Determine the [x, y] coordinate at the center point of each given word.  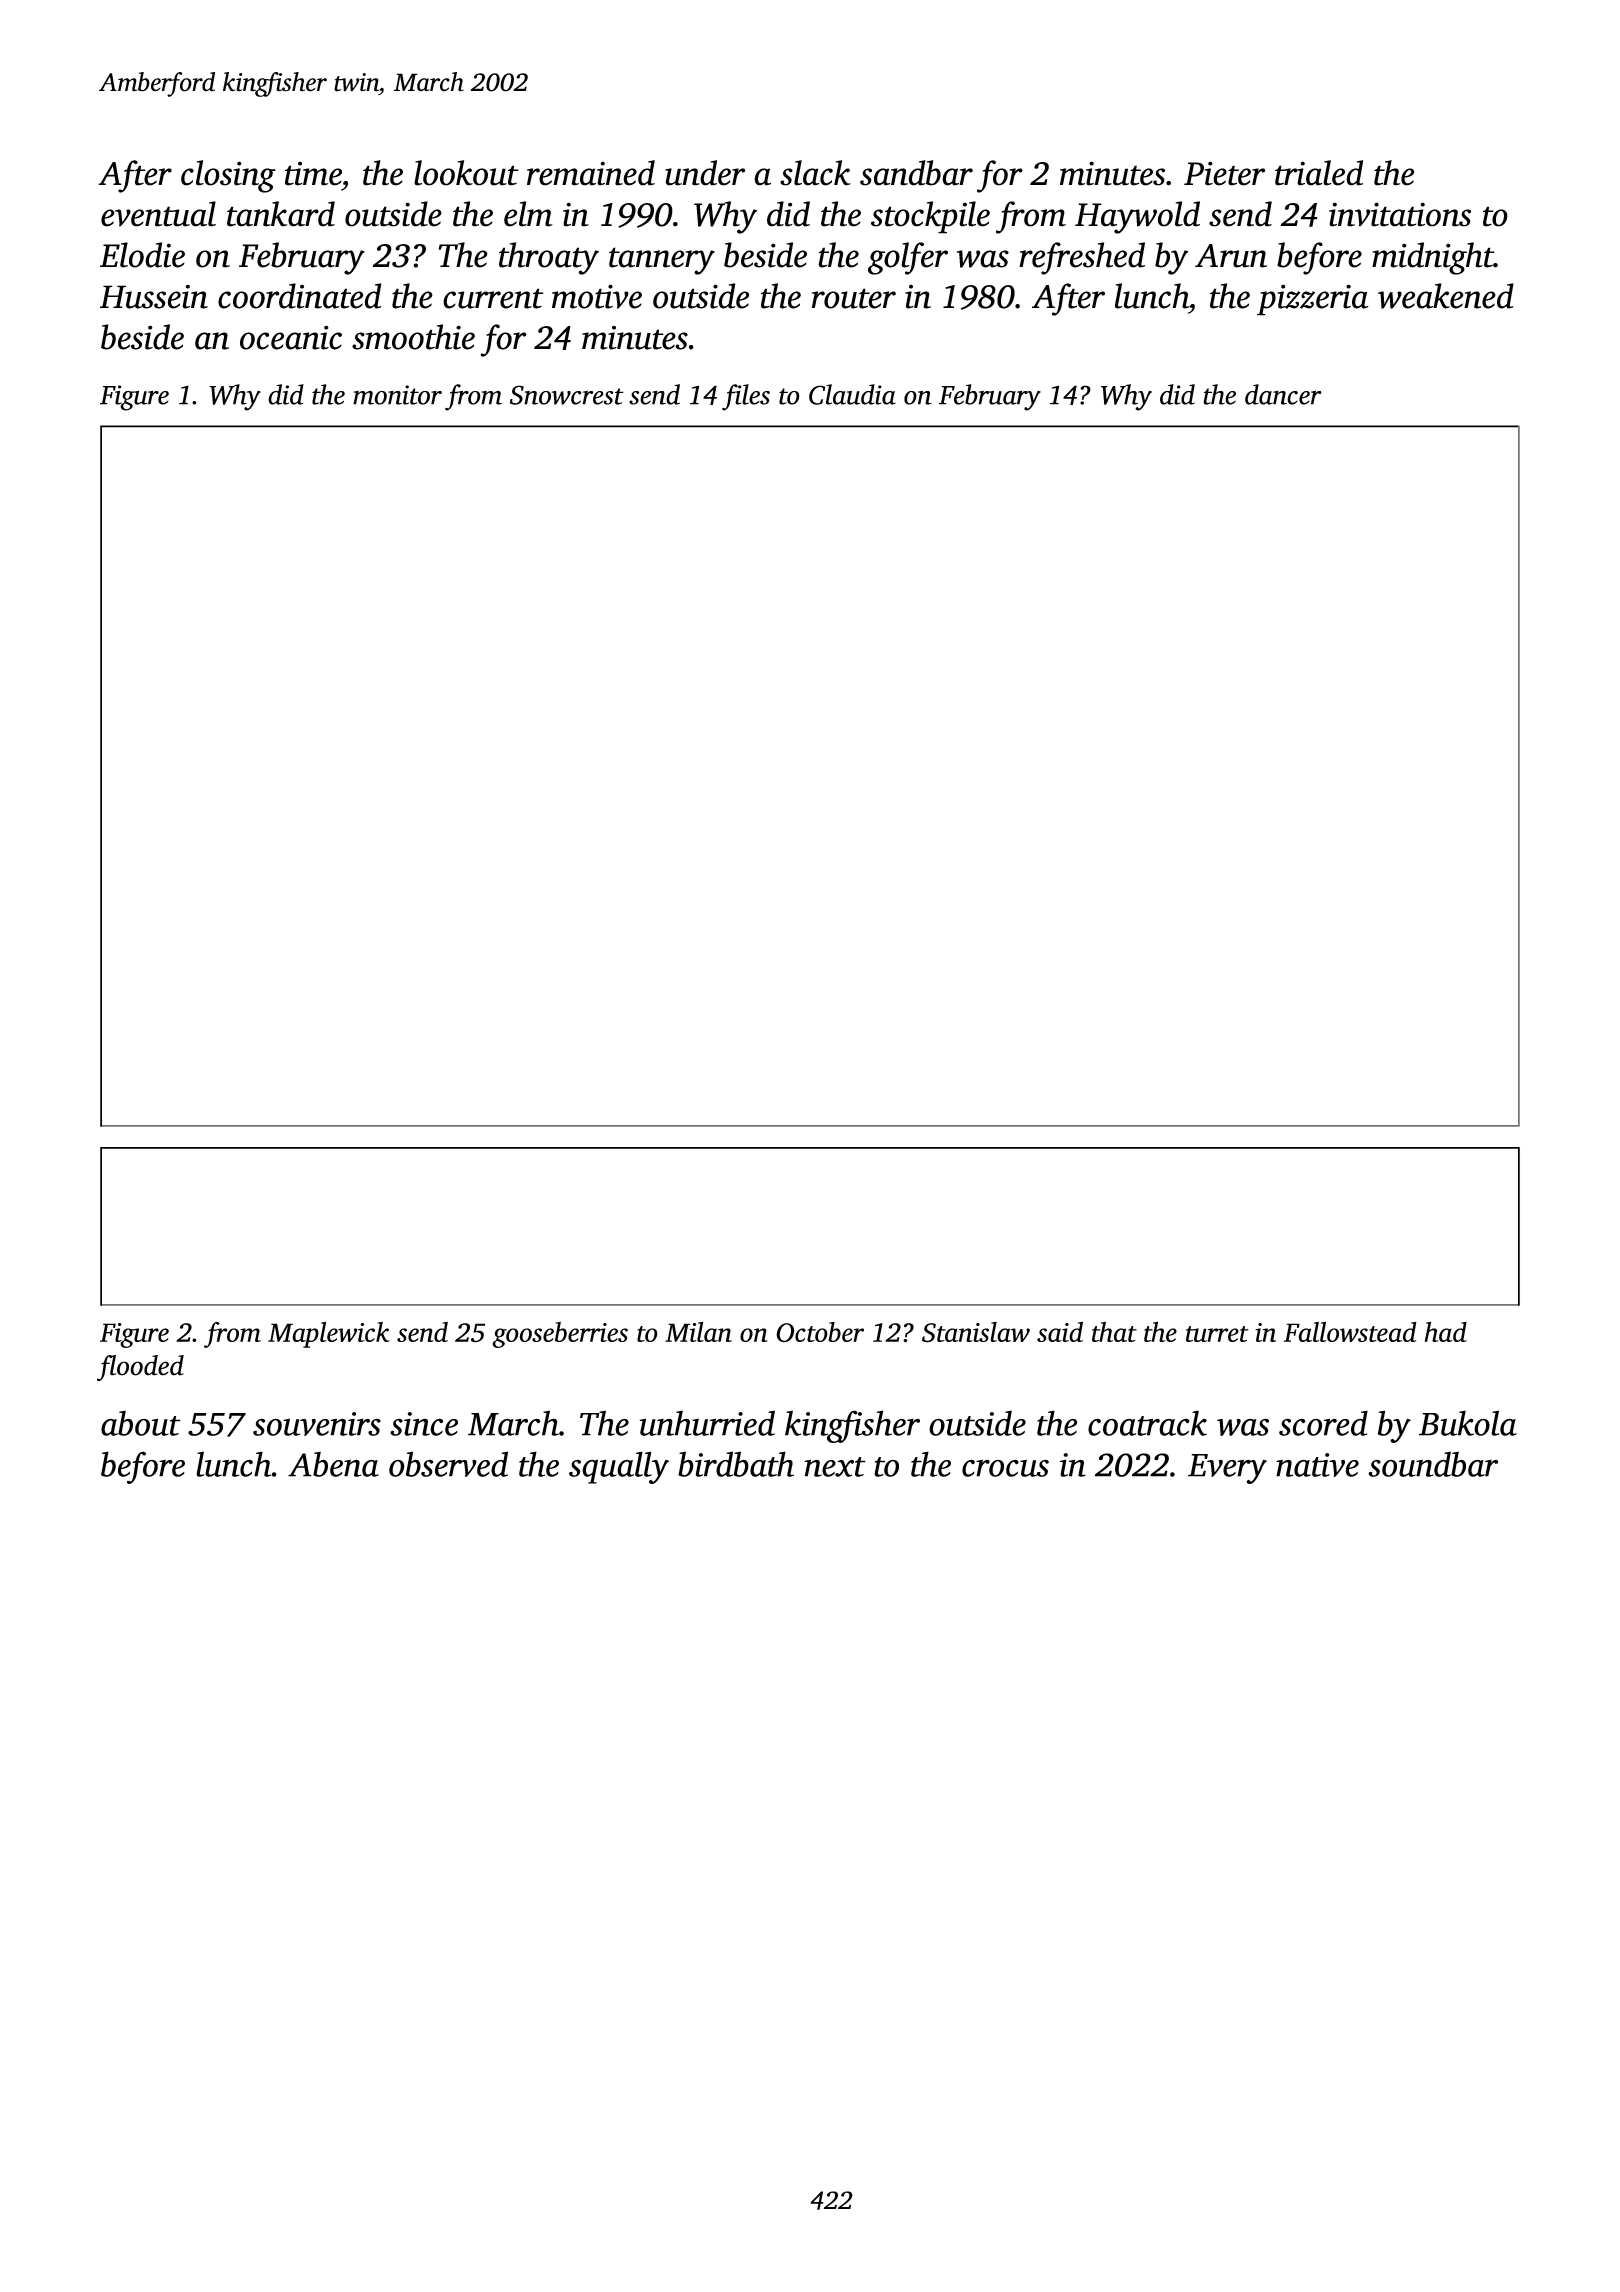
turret [1217, 1334]
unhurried [707, 1423]
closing [228, 176]
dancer [1283, 394]
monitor [397, 395]
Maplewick [329, 1334]
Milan [698, 1332]
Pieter [1224, 173]
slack [815, 173]
